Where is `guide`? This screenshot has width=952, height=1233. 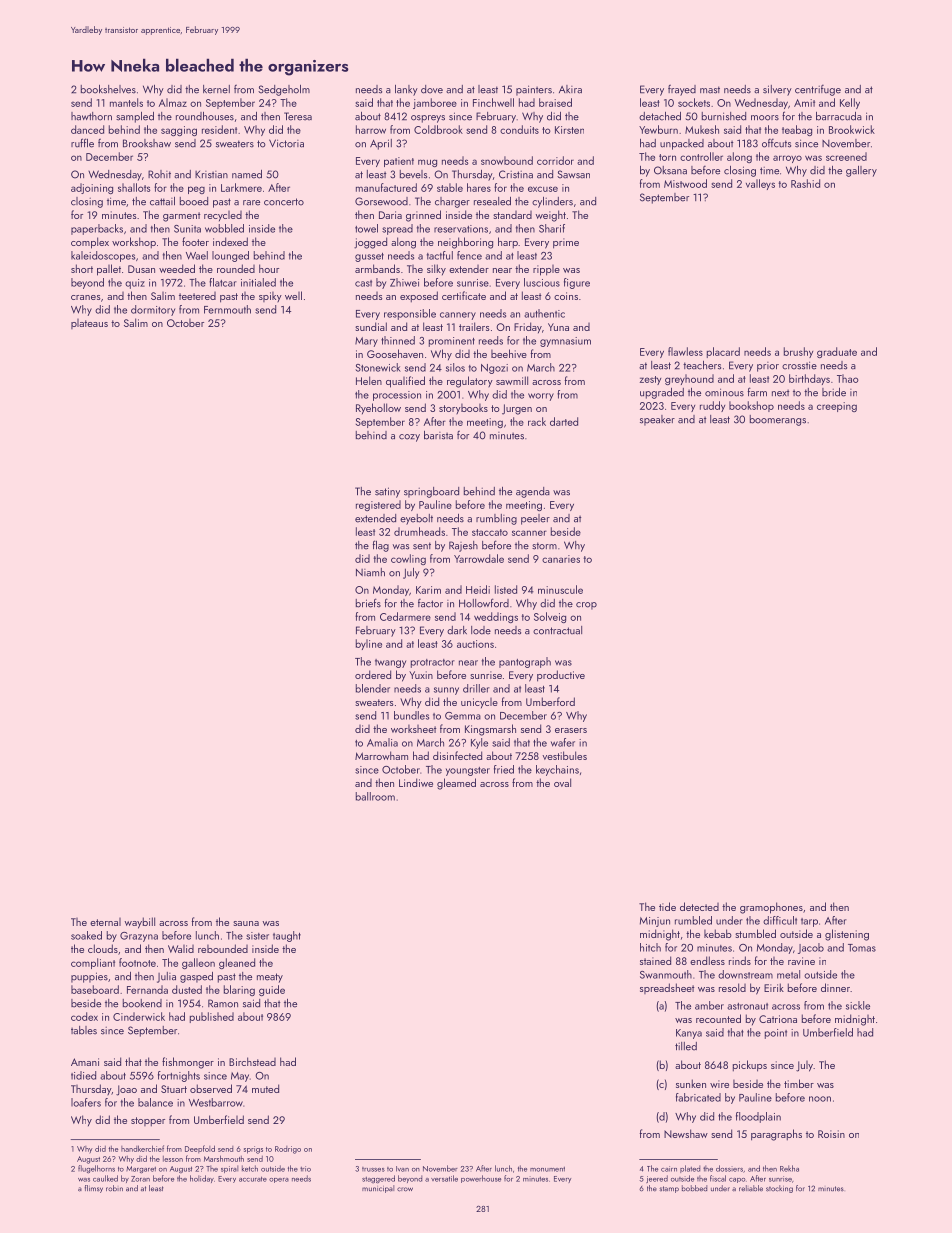 guide is located at coordinates (272, 990).
